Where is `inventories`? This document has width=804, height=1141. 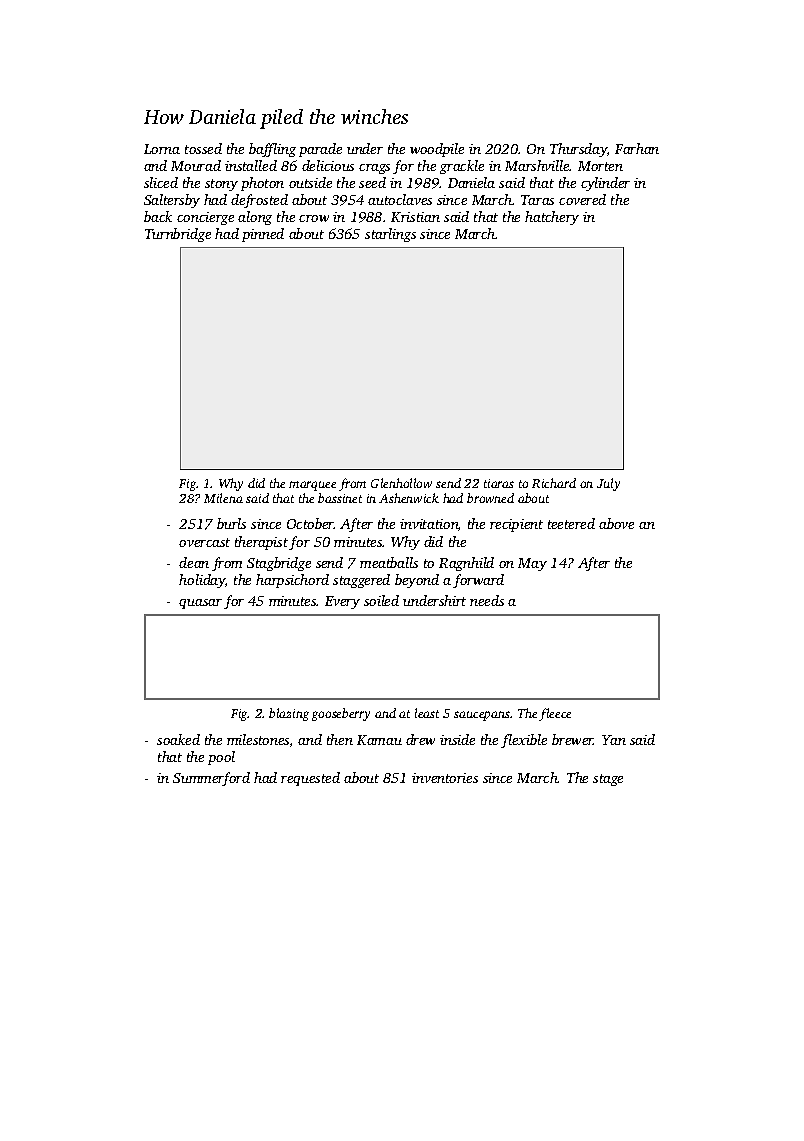
inventories is located at coordinates (445, 778).
